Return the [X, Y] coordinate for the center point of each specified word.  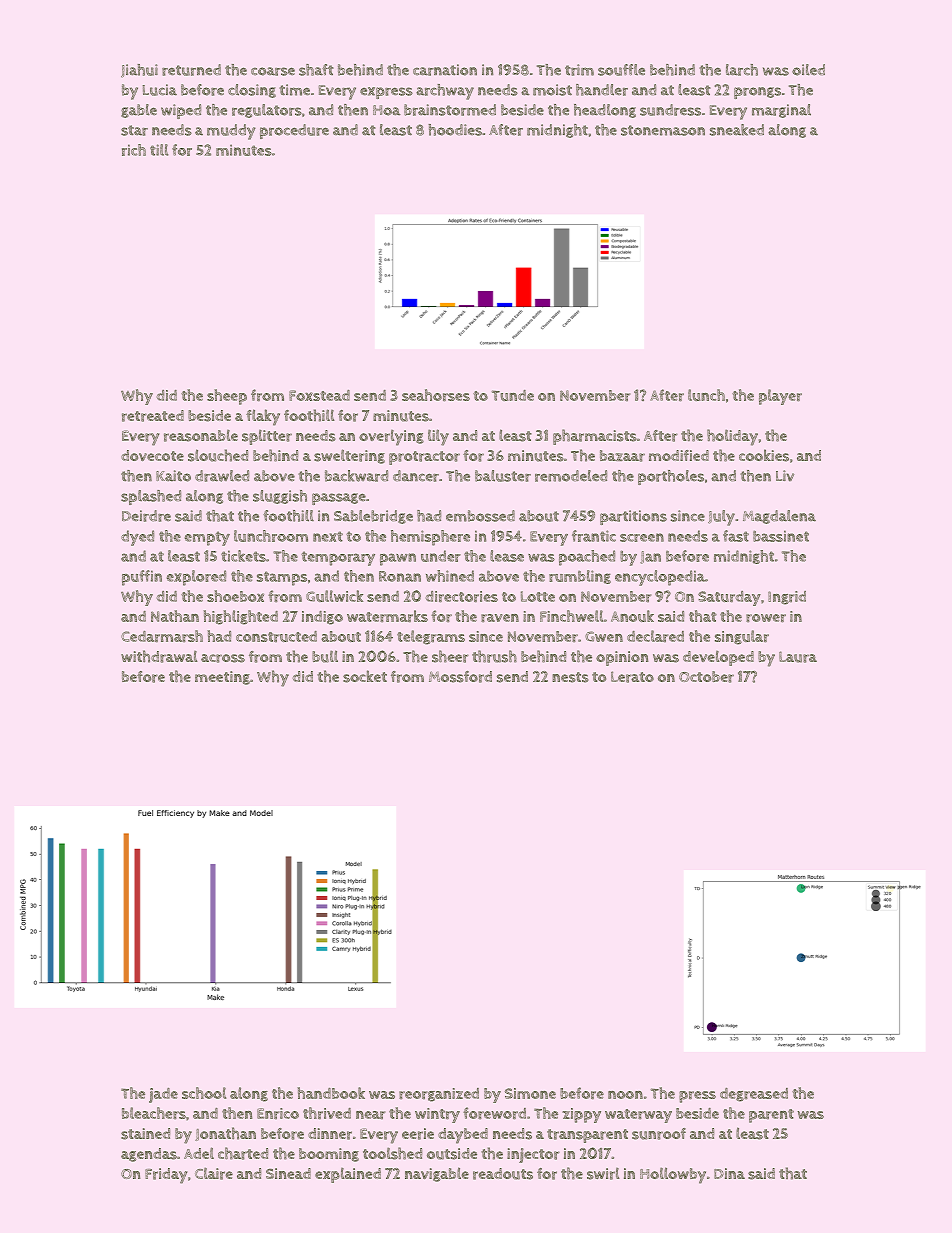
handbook [331, 1093]
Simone [530, 1093]
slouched [218, 455]
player [780, 397]
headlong [605, 111]
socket [365, 676]
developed [718, 658]
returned [191, 70]
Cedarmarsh [162, 636]
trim [579, 70]
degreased [754, 1095]
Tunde [513, 395]
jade [163, 1095]
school [204, 1093]
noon [625, 1095]
